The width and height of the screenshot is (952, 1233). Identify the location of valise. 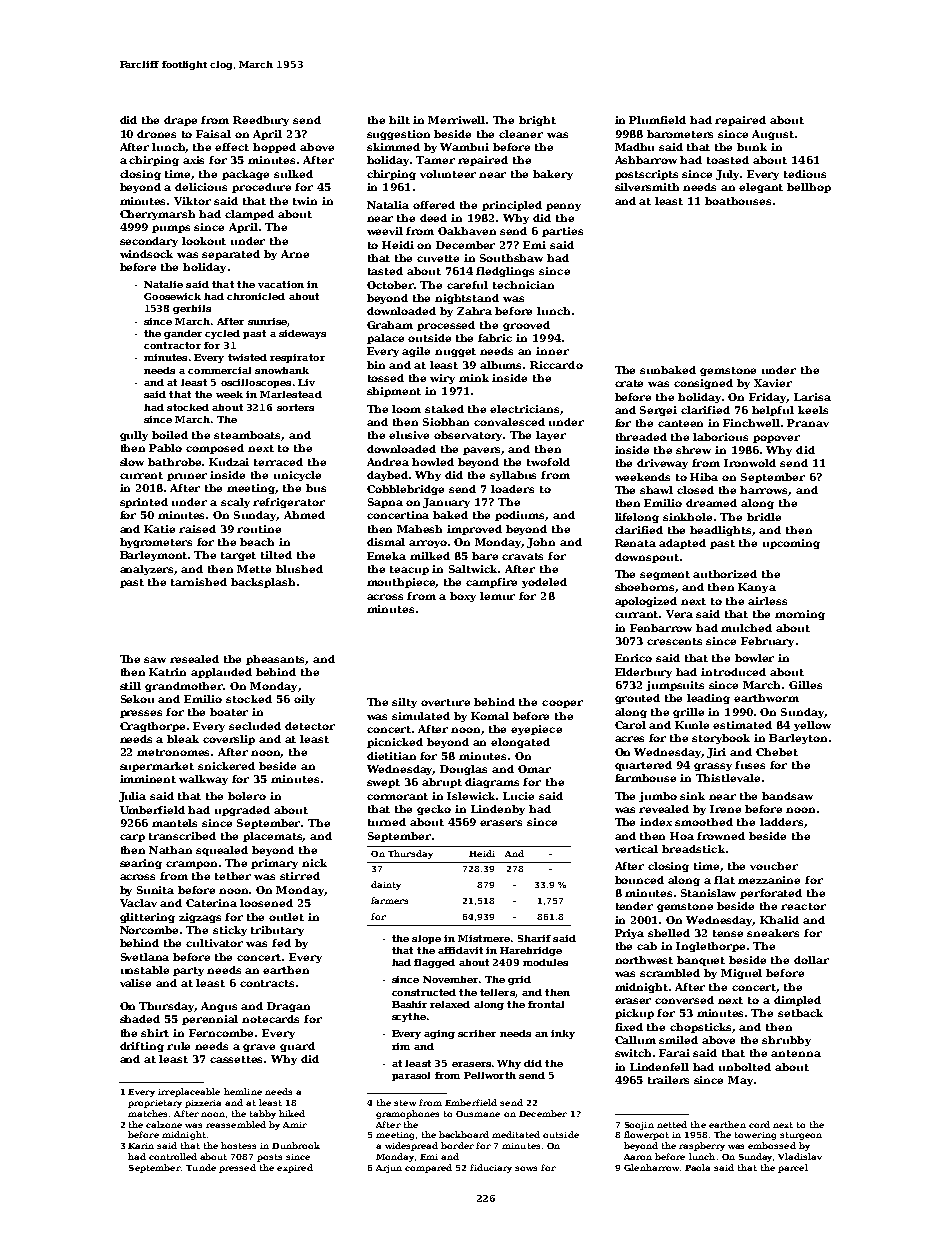
(135, 983).
